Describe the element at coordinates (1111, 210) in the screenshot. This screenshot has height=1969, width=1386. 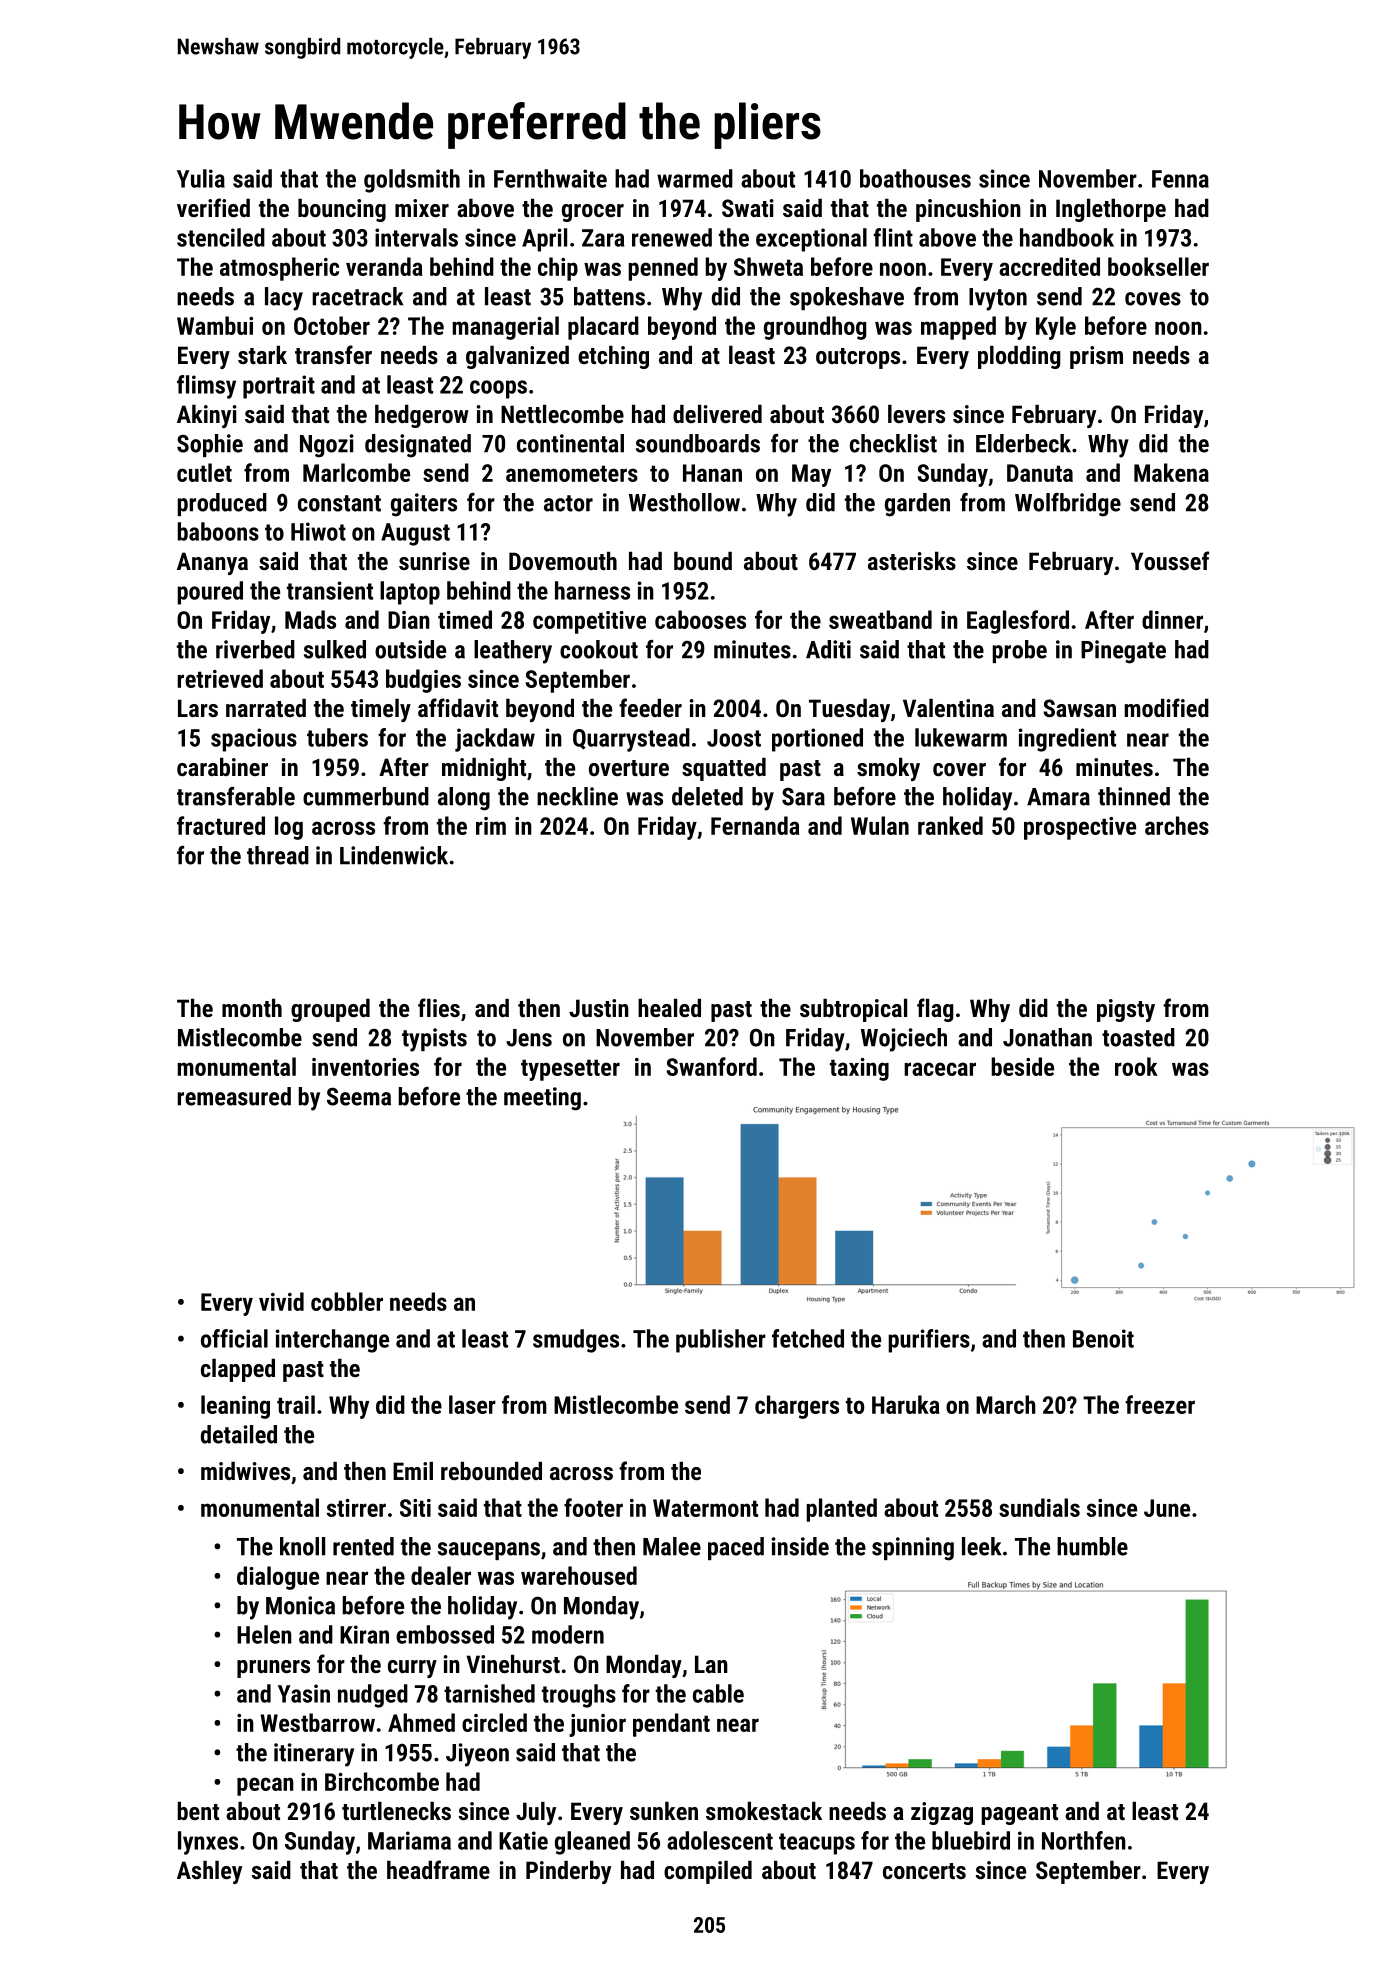
I see `Inglethorpe` at that location.
